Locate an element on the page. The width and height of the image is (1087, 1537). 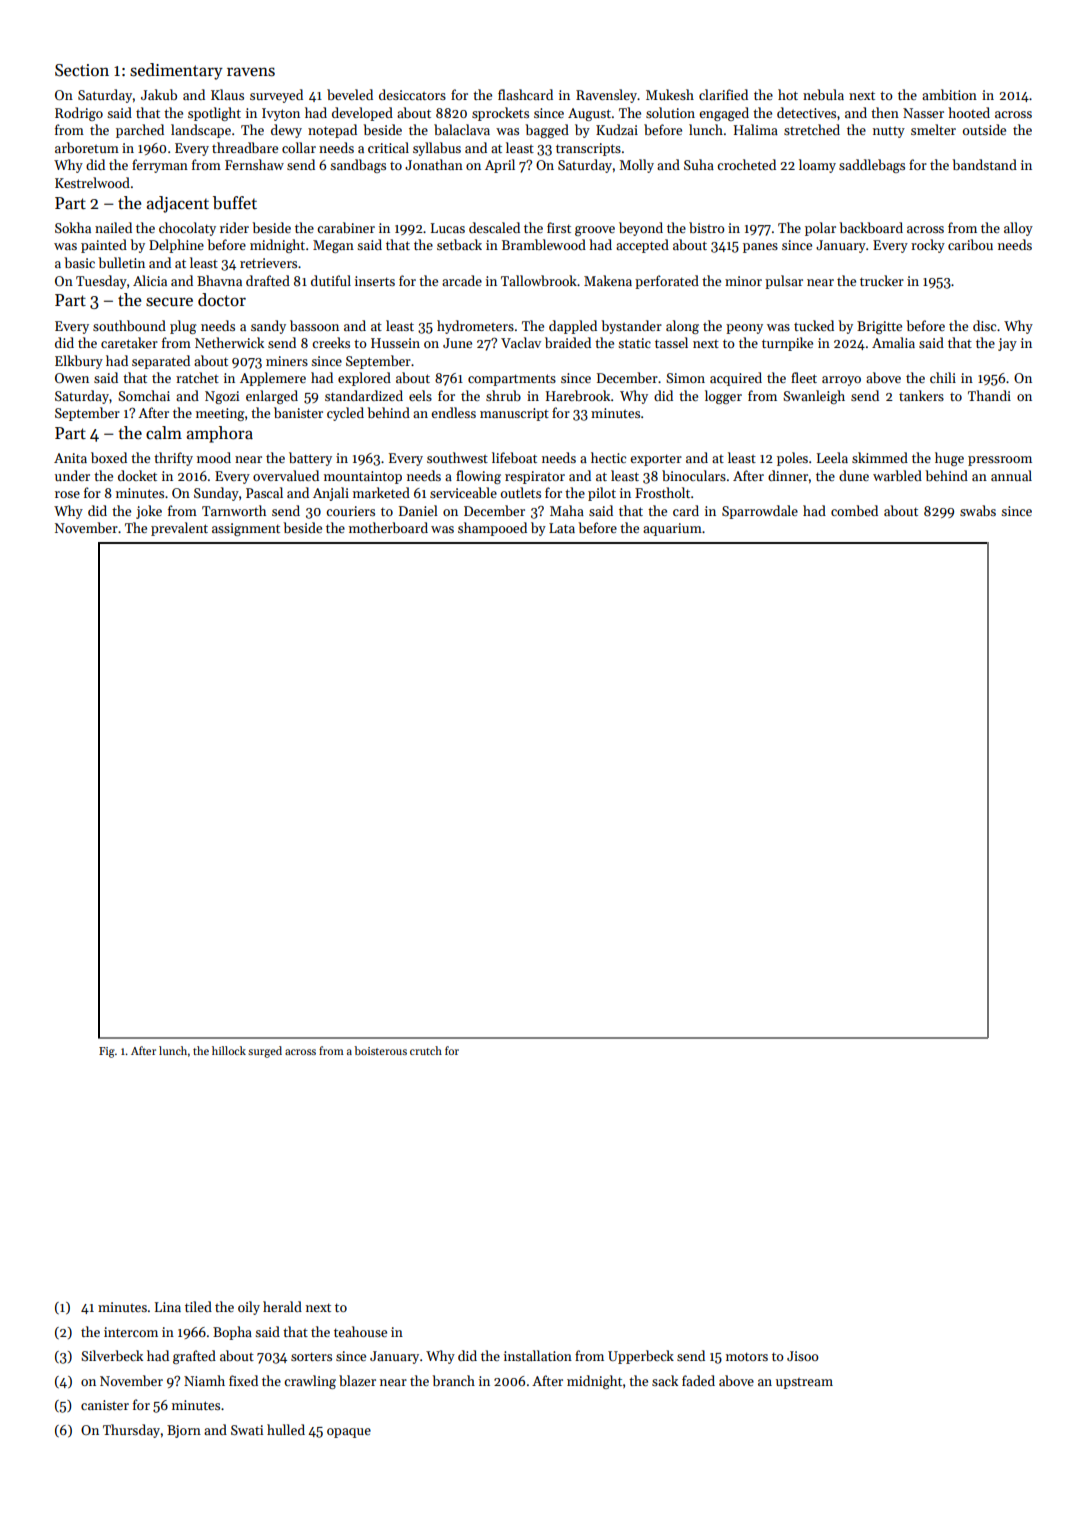
nebula is located at coordinates (823, 94).
